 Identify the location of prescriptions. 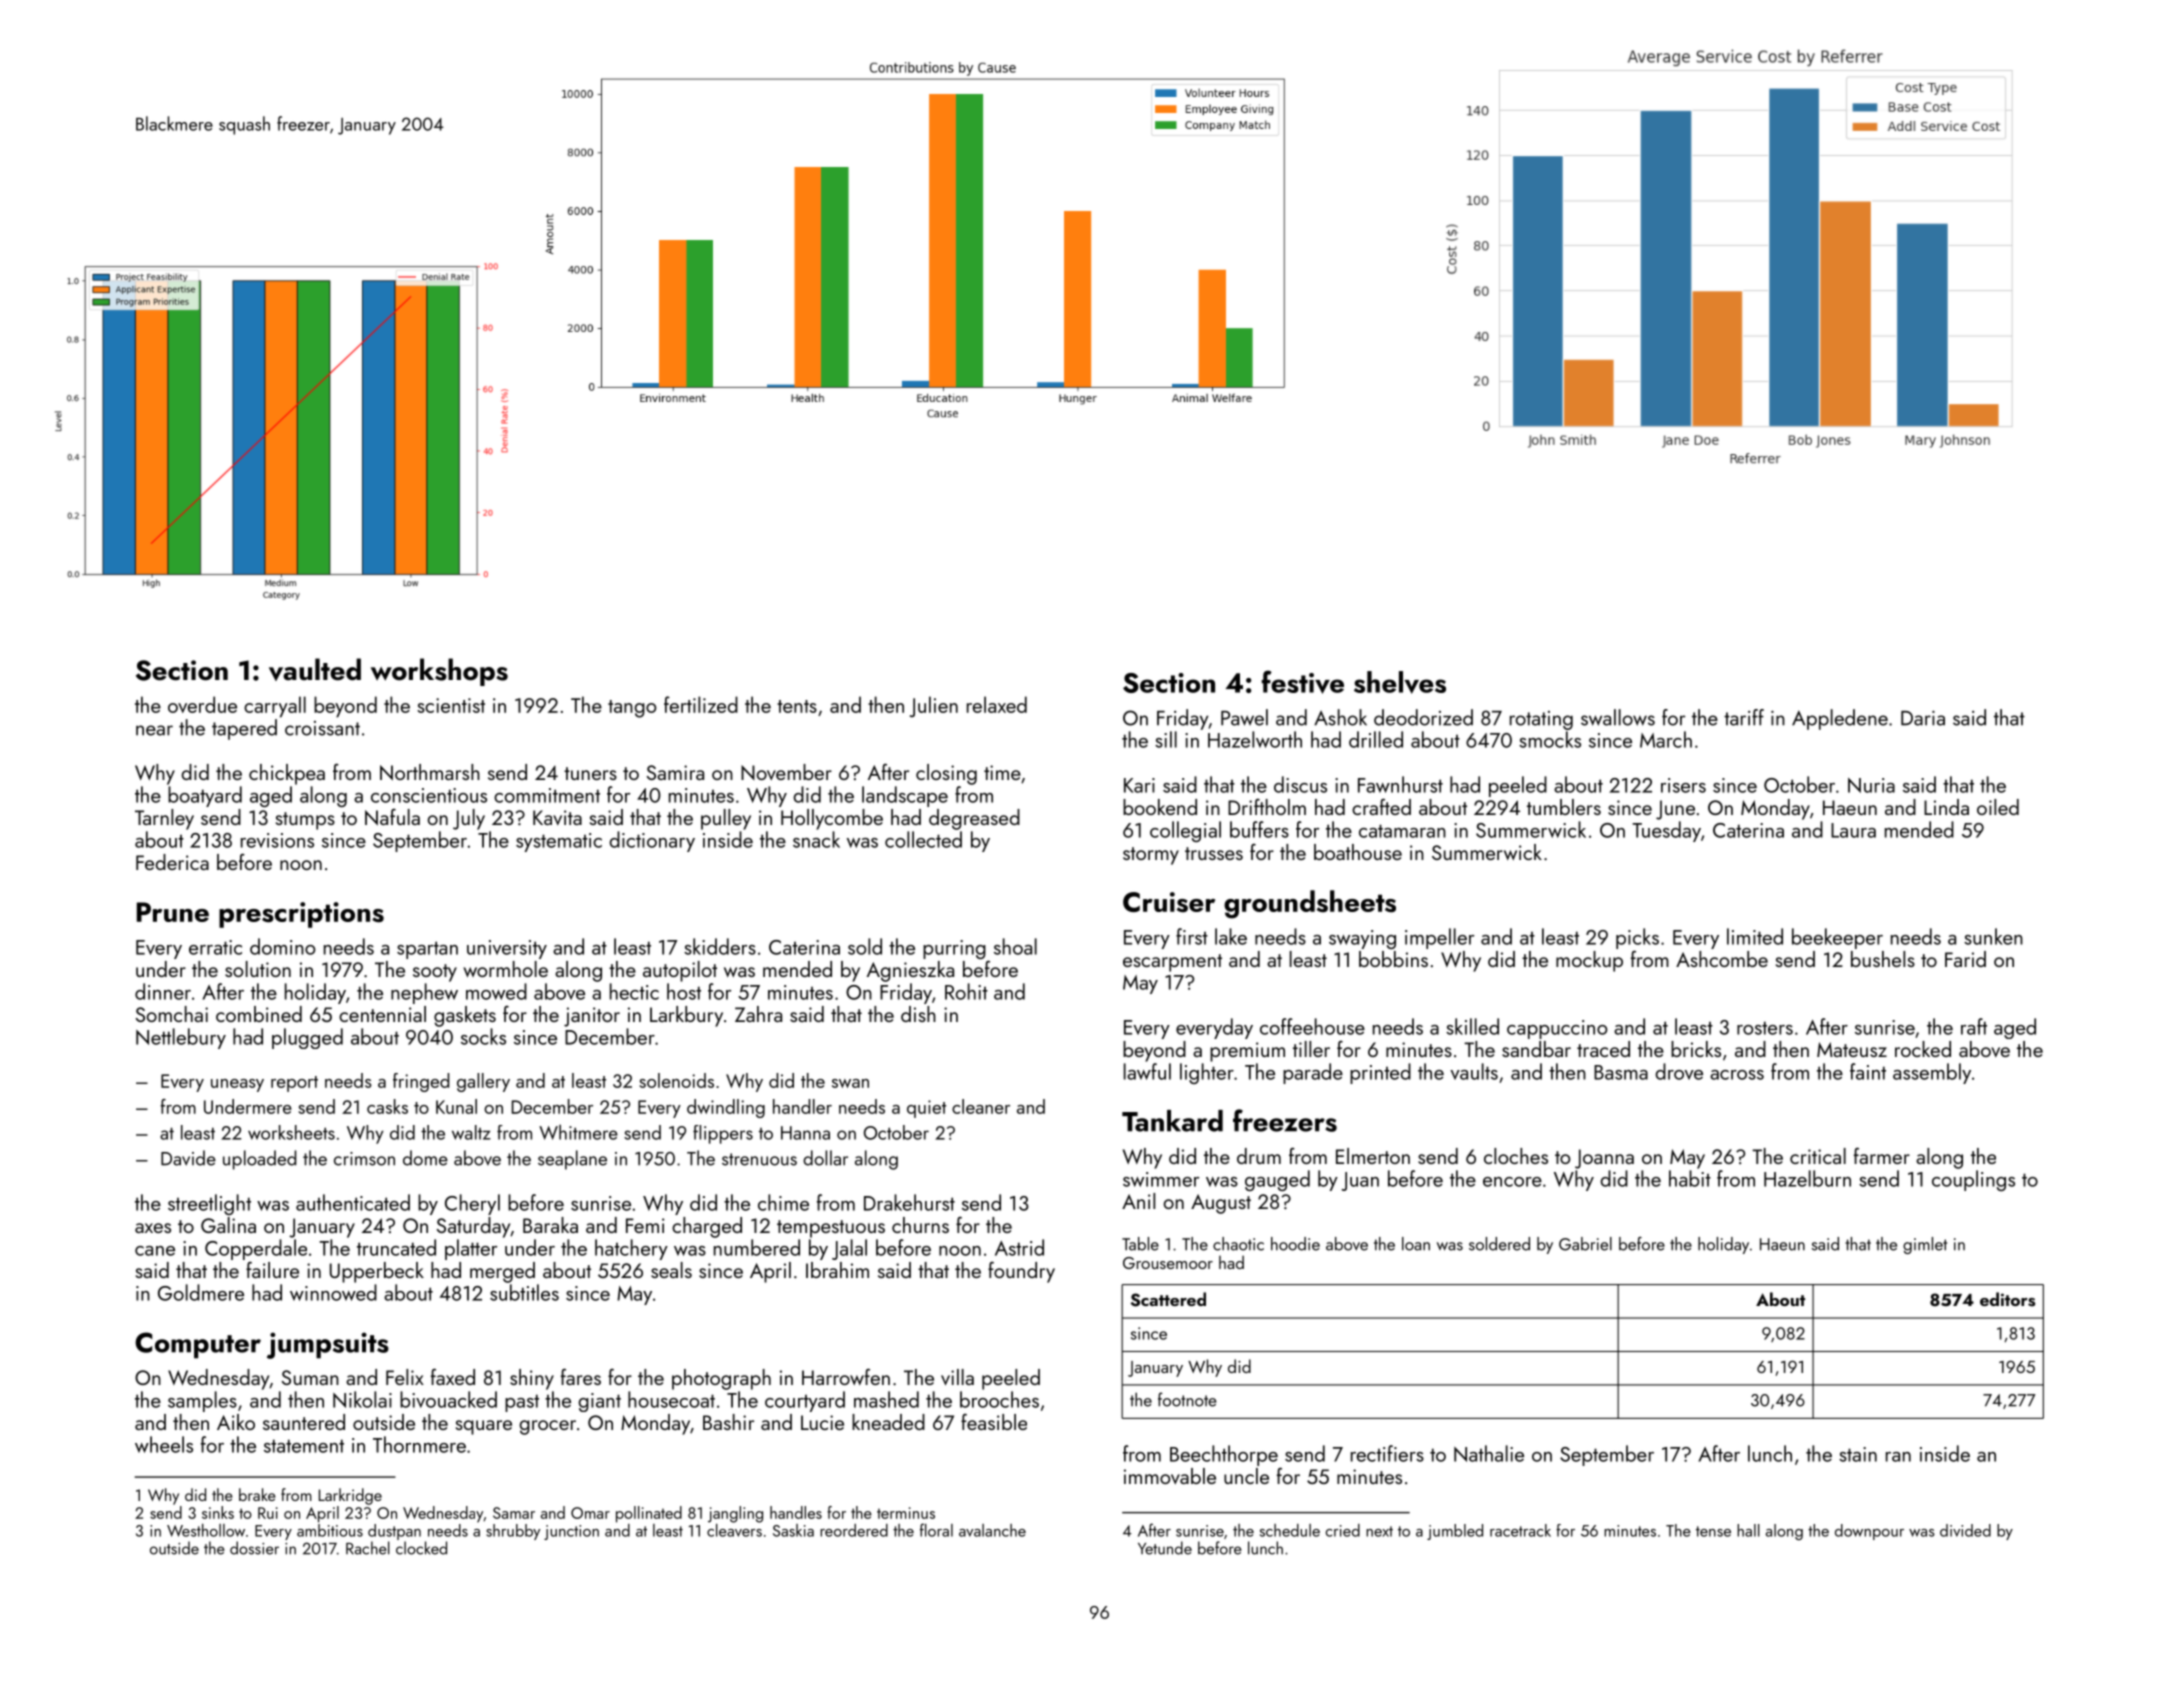
(301, 915).
